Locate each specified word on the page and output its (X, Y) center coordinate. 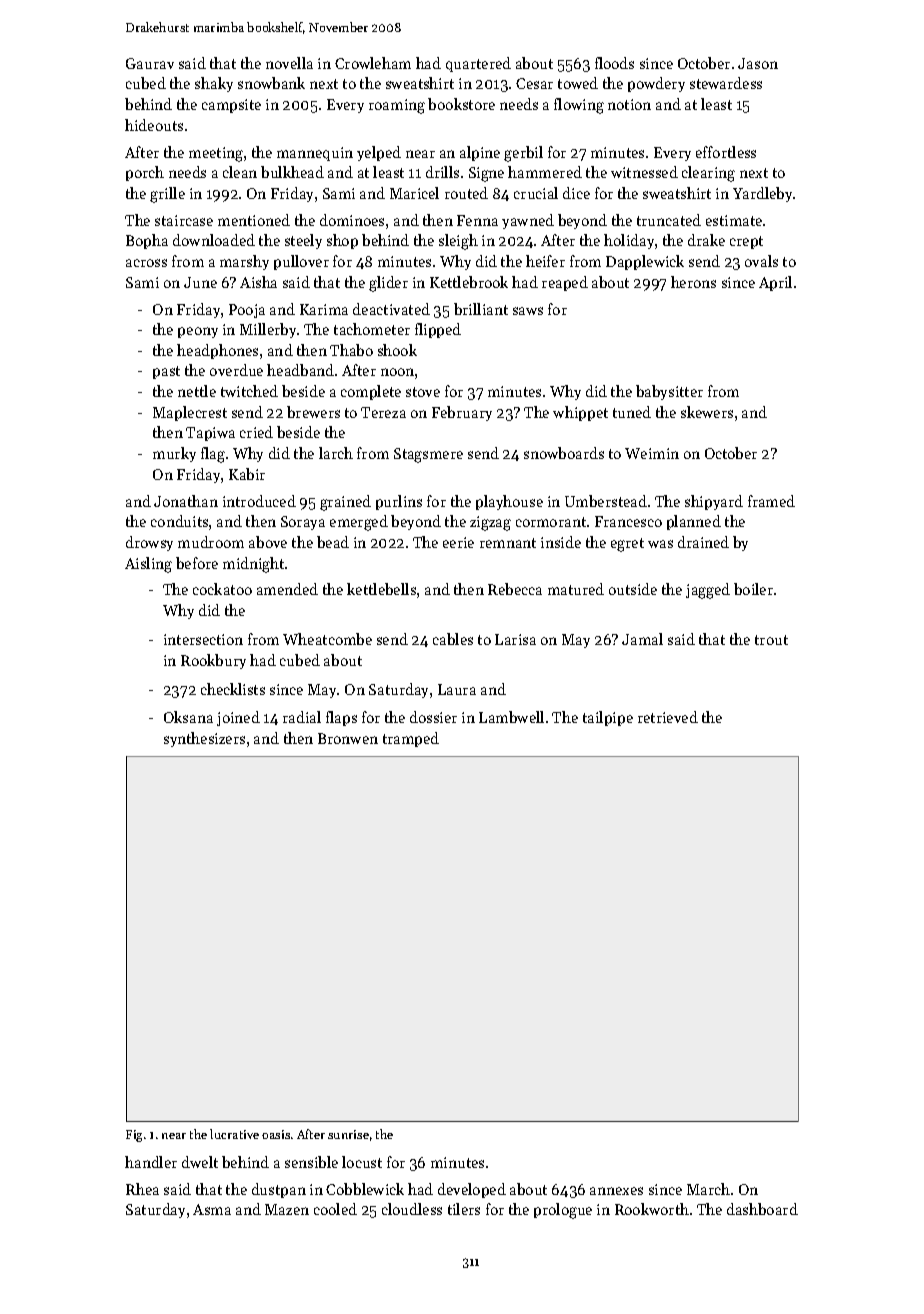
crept (746, 242)
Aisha (258, 282)
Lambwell (511, 717)
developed (472, 1190)
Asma (212, 1209)
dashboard (762, 1209)
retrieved (668, 717)
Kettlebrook (469, 282)
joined (238, 718)
